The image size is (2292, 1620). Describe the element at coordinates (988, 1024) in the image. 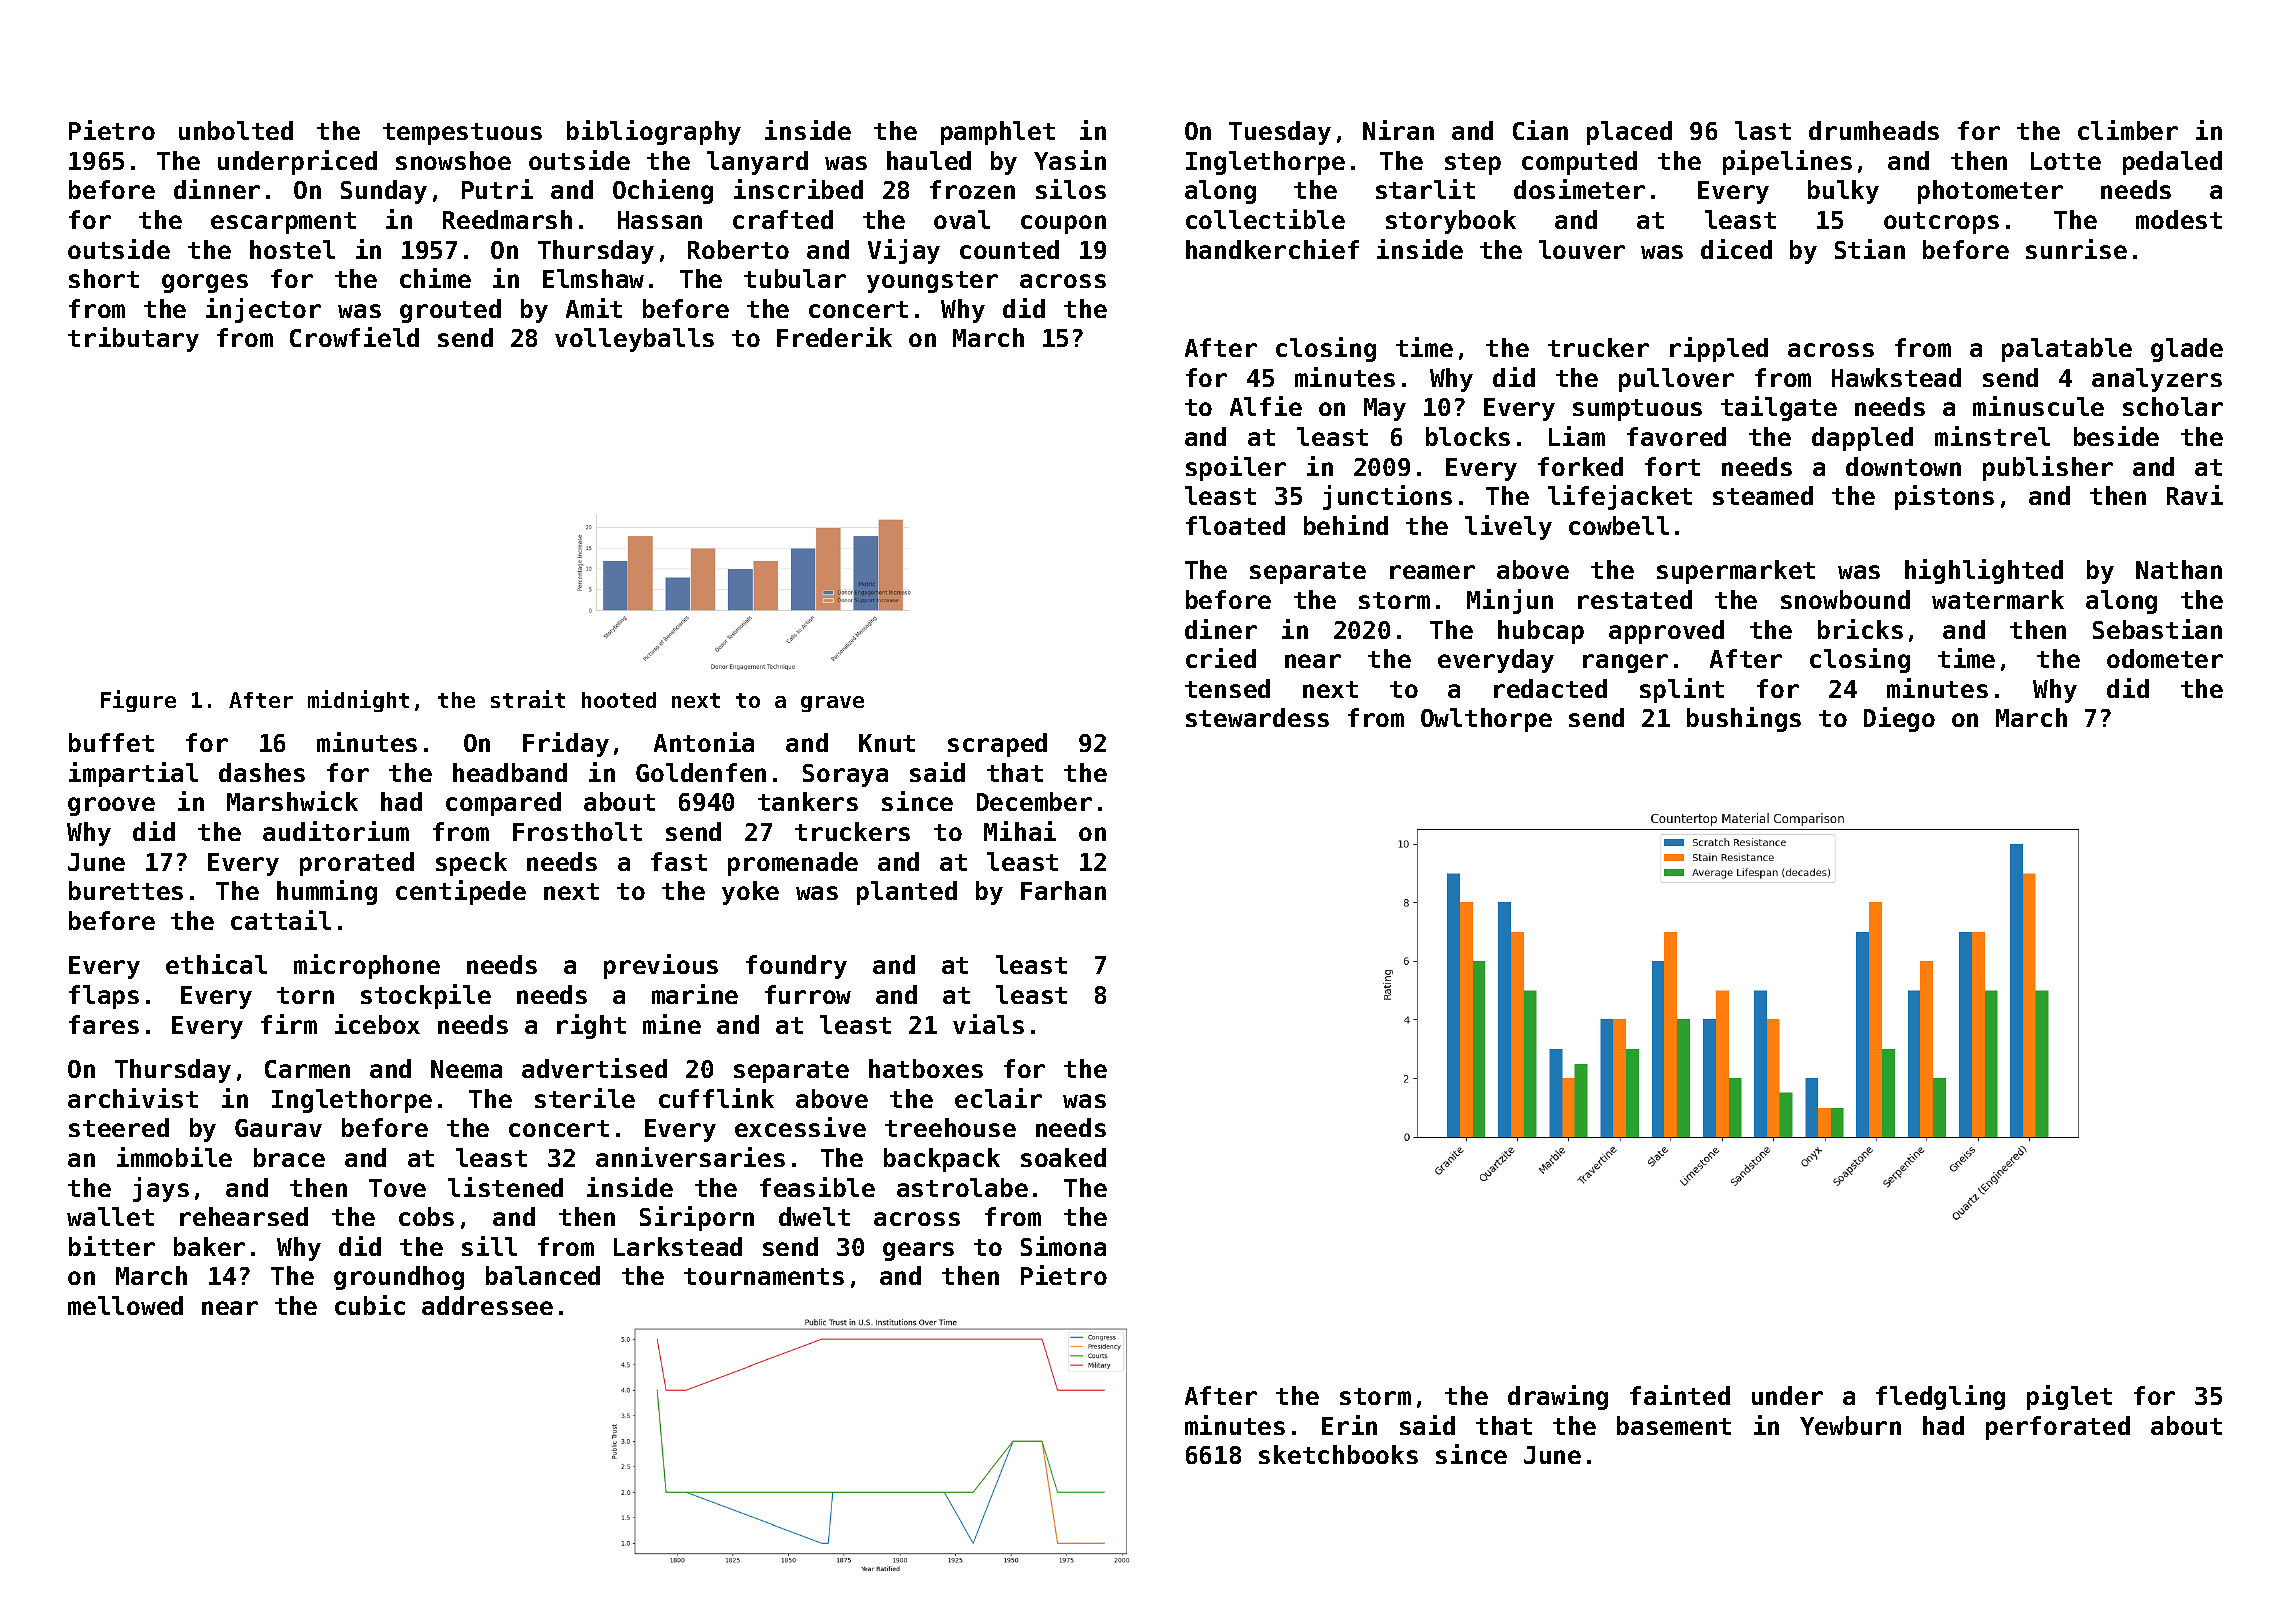

I see `vials` at that location.
